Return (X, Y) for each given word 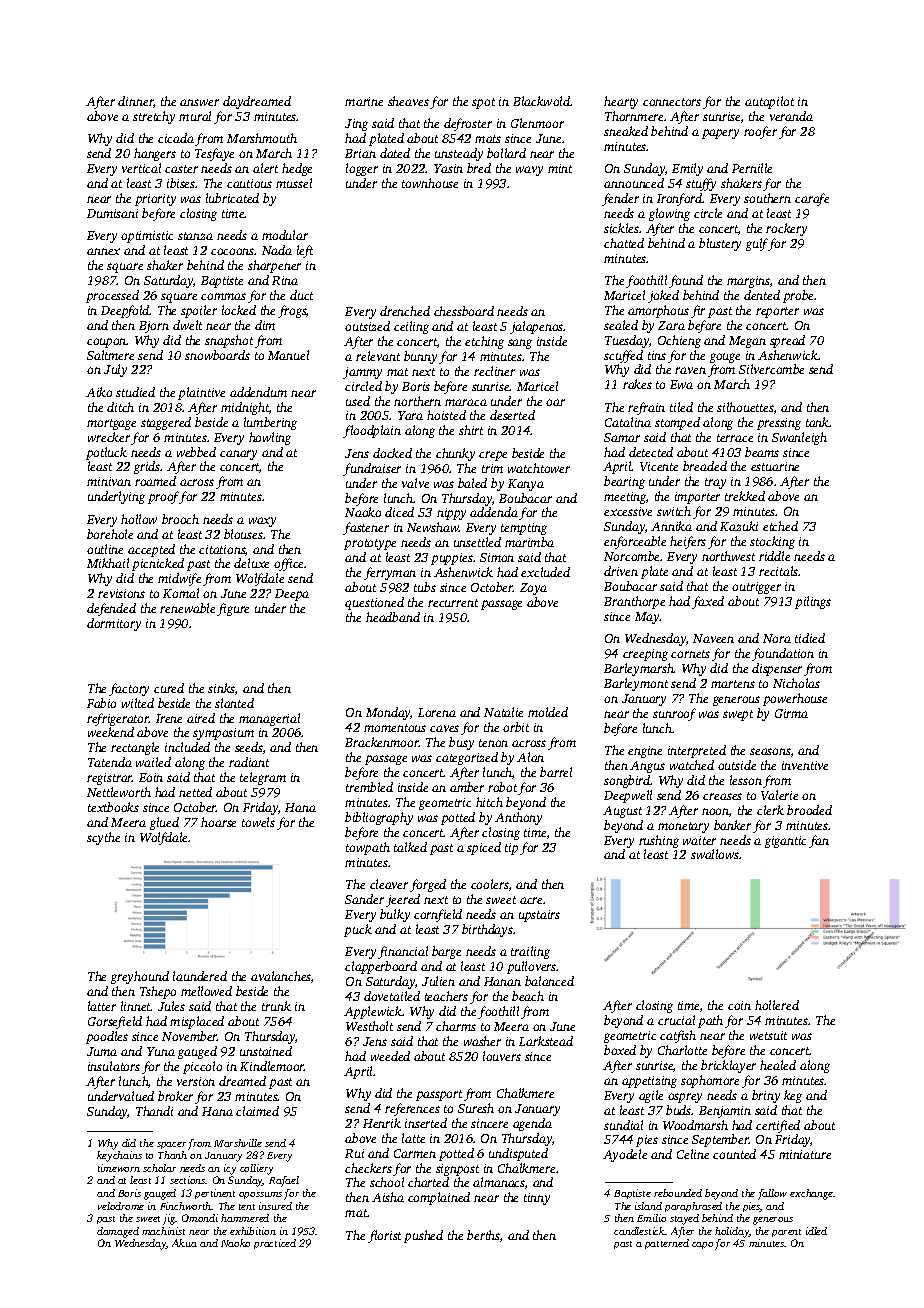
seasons (770, 751)
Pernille (752, 168)
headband (393, 617)
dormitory (114, 624)
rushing (659, 841)
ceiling (411, 327)
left (305, 251)
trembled (369, 787)
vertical (141, 168)
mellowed (206, 991)
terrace (735, 438)
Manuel (288, 355)
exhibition (253, 1231)
